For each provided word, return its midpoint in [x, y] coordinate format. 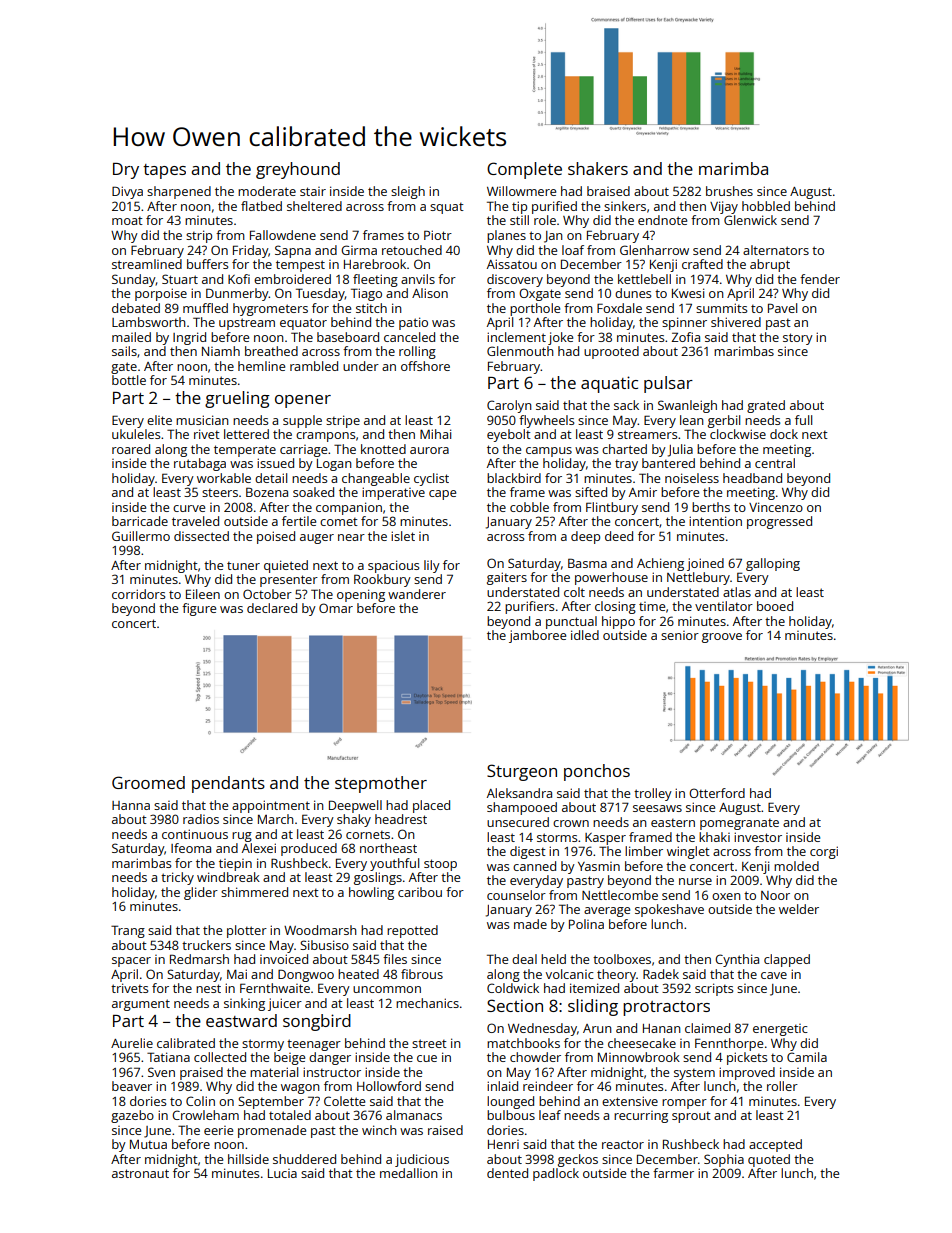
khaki [714, 837]
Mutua [148, 1144]
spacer [131, 962]
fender [820, 279]
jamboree [537, 636]
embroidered [292, 279]
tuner [243, 565]
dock [784, 434]
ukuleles [136, 434]
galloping [773, 564]
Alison [430, 293]
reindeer [548, 1086]
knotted [383, 449]
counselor [516, 895]
